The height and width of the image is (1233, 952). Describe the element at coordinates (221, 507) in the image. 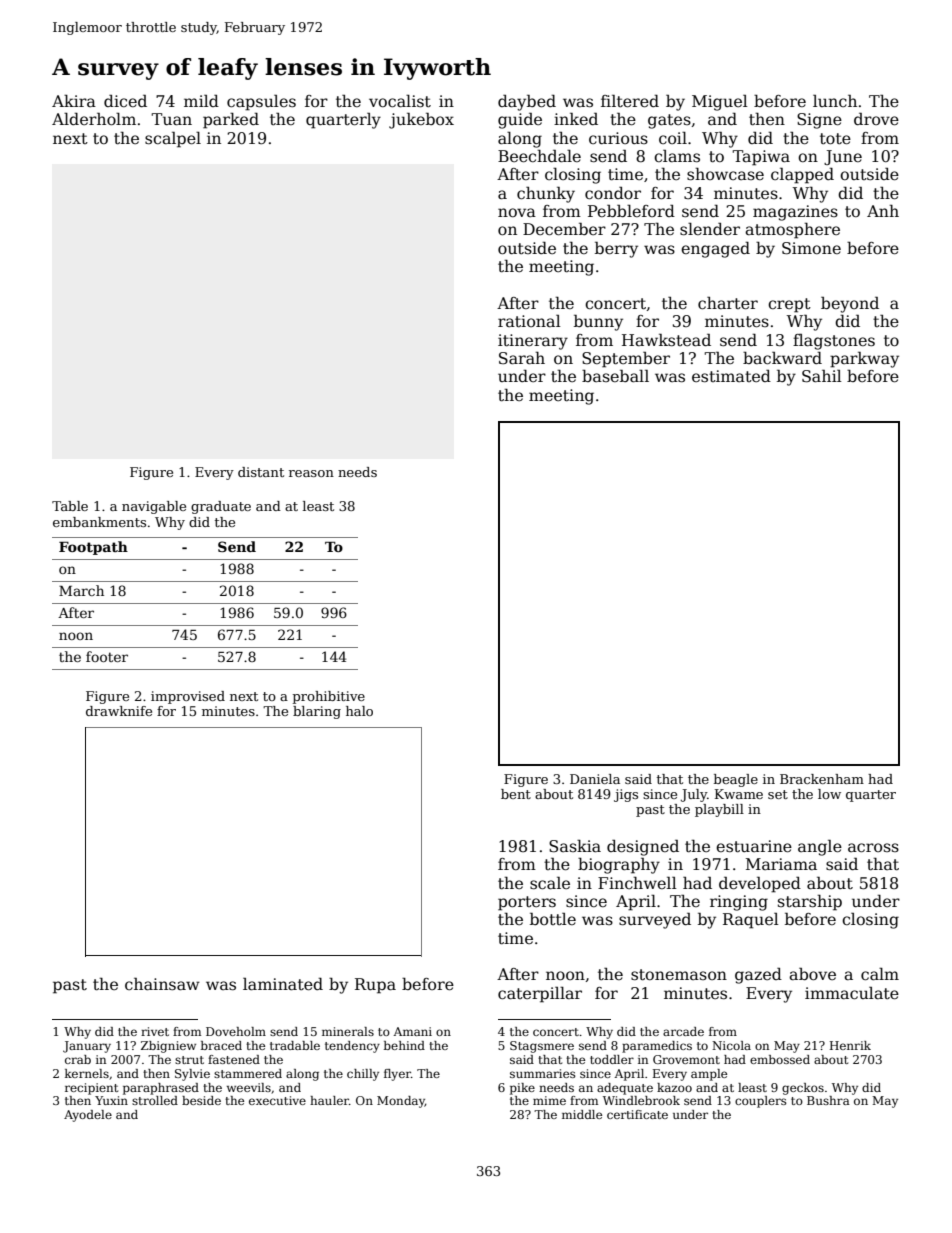

I see `graduate` at that location.
